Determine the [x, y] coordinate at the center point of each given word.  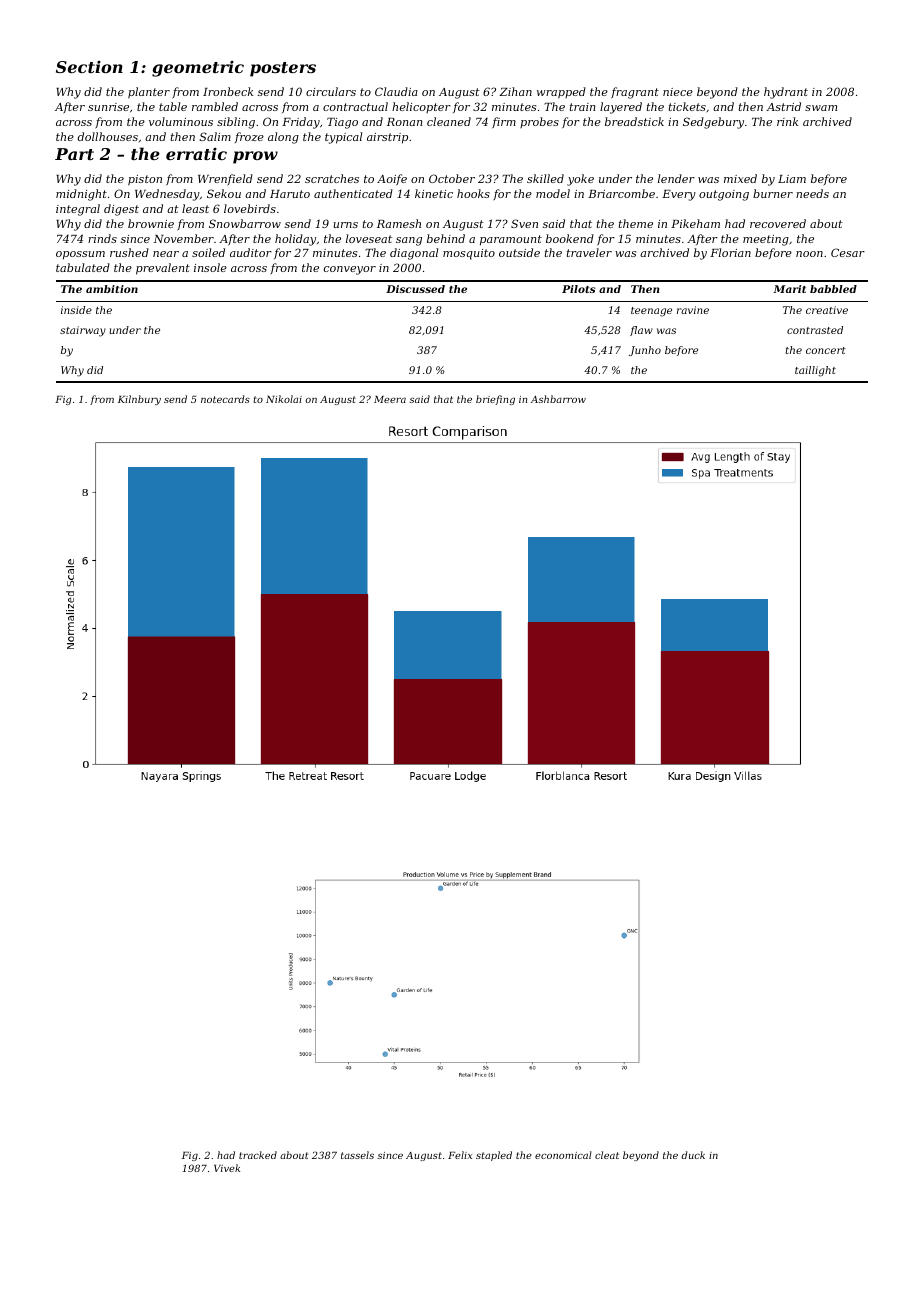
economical [563, 1155]
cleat [607, 1155]
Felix [460, 1155]
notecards [225, 399]
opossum [80, 255]
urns [346, 225]
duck [693, 1155]
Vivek [227, 1168]
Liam [792, 179]
